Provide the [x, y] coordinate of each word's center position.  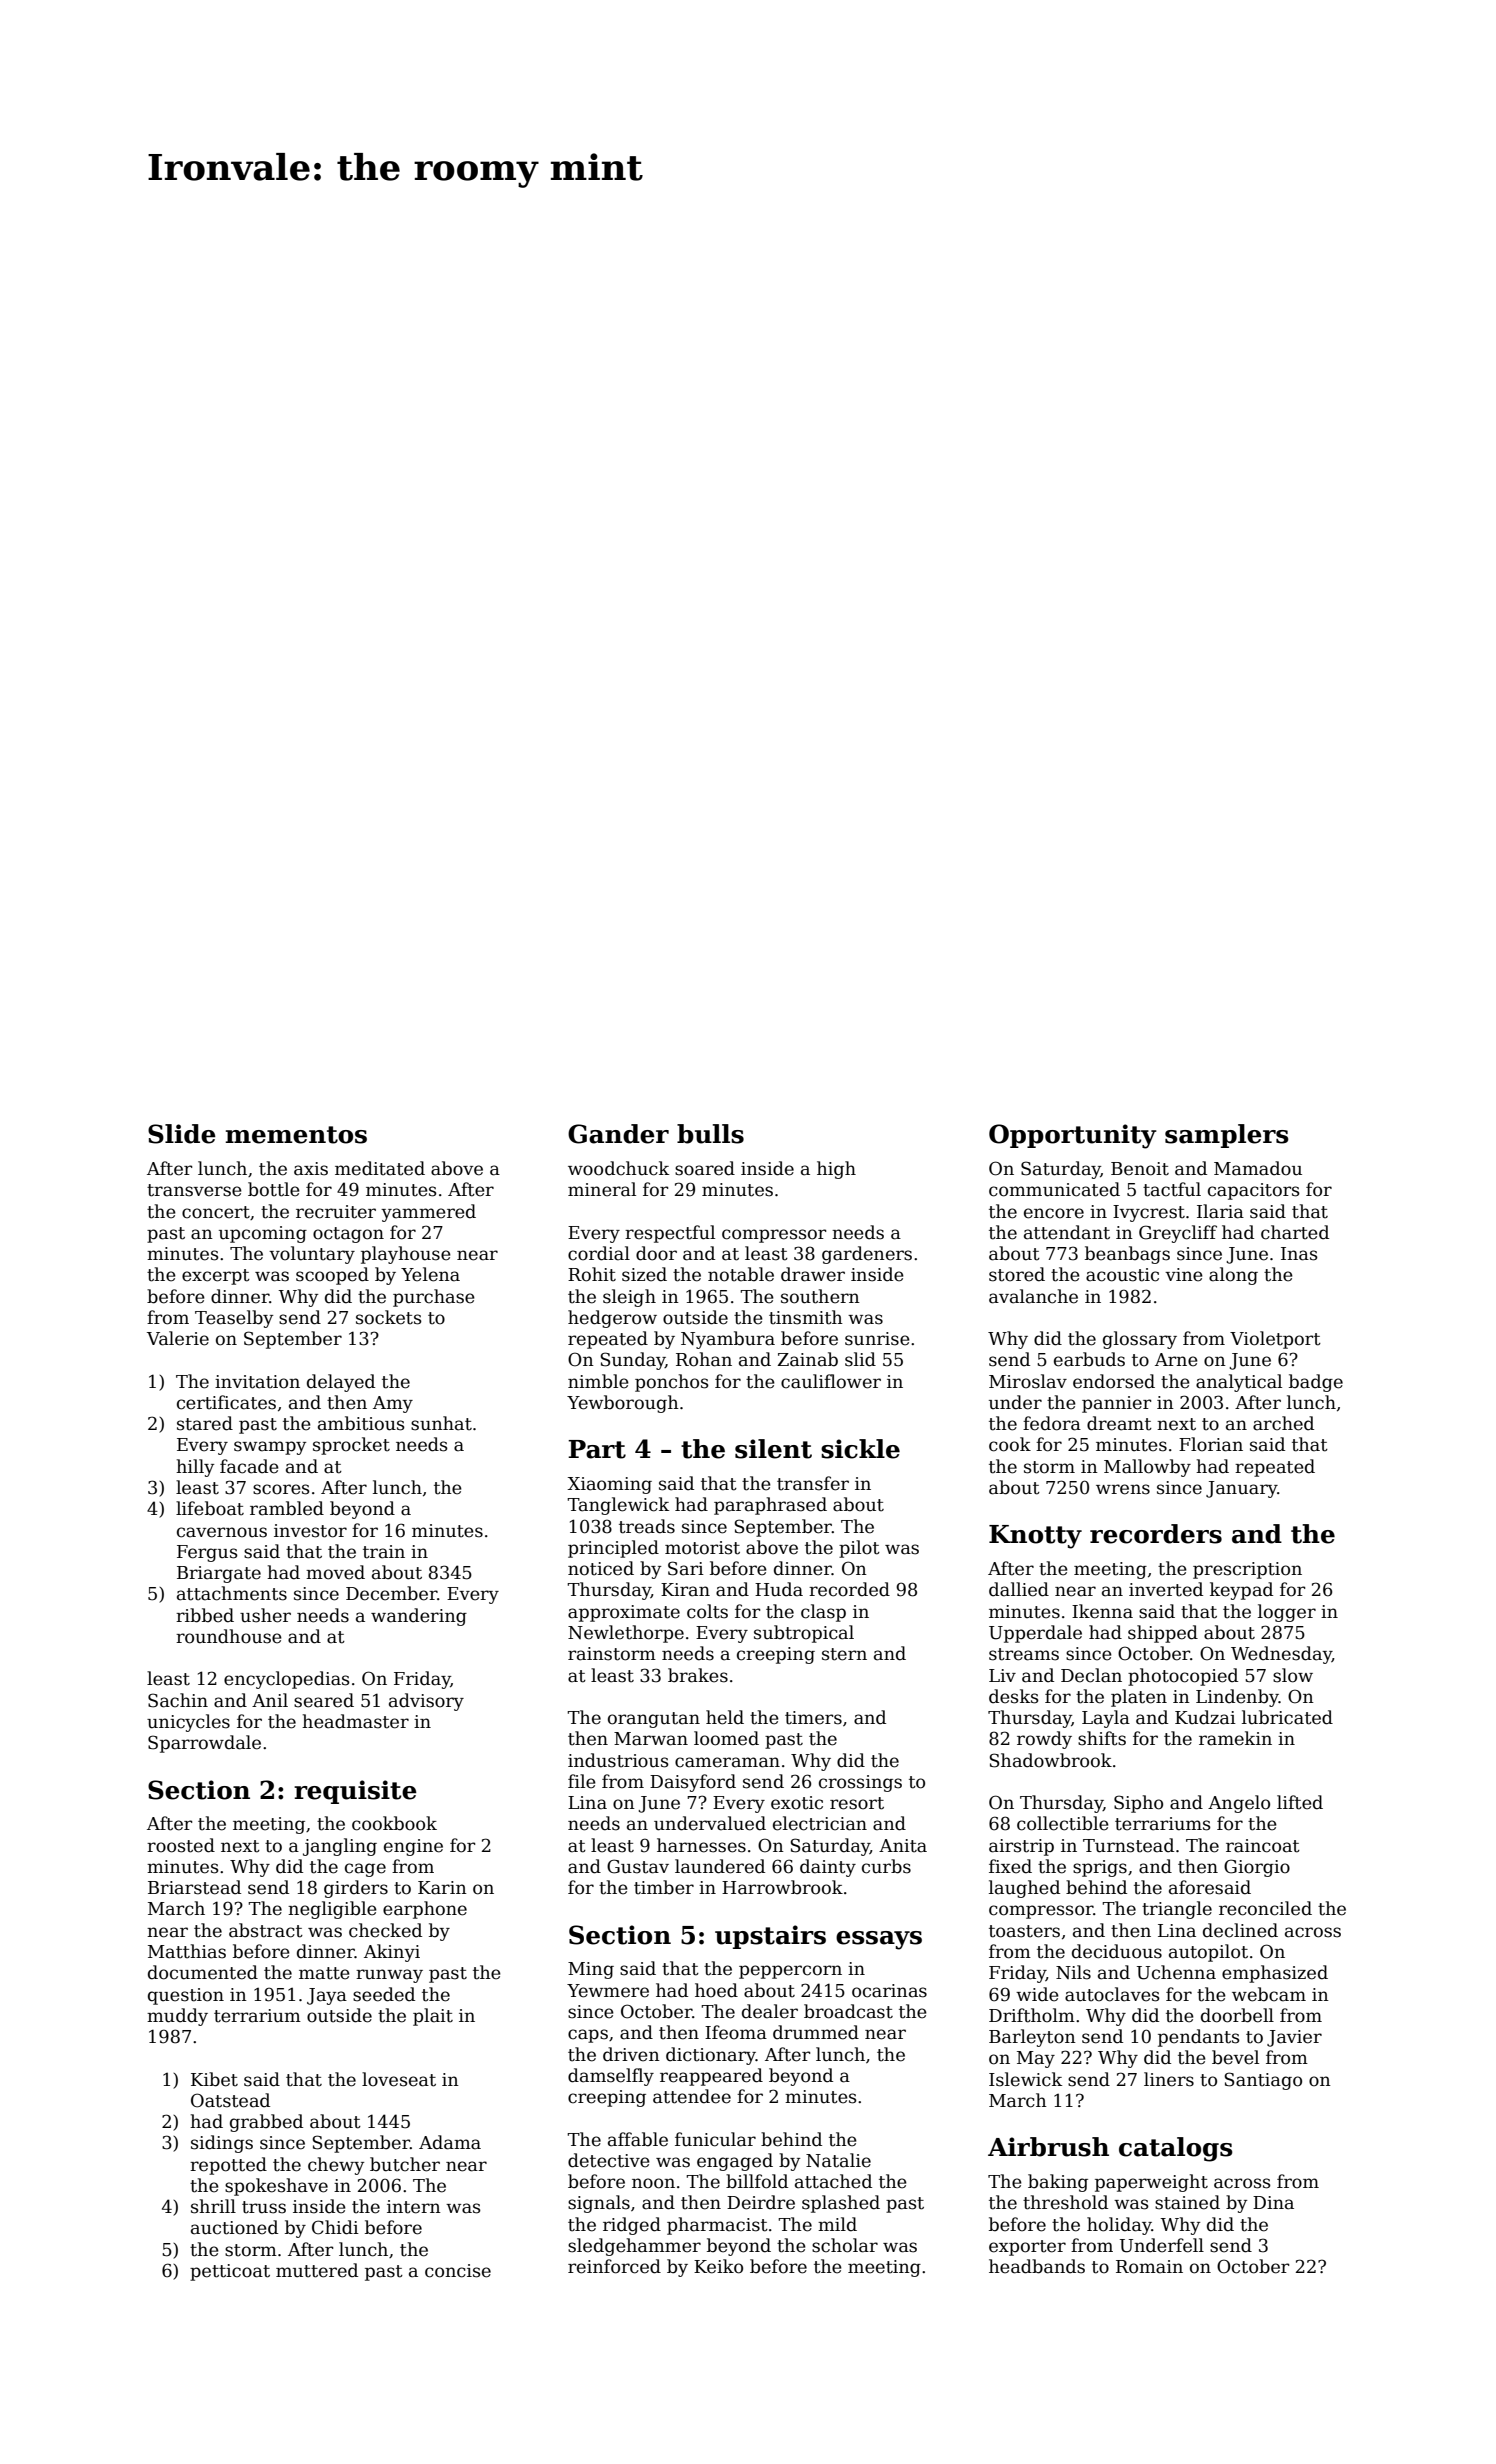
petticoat [230, 2272]
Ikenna [1102, 1611]
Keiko [718, 2266]
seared [324, 1700]
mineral [602, 1189]
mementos [296, 1135]
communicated [1054, 1189]
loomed [726, 1738]
